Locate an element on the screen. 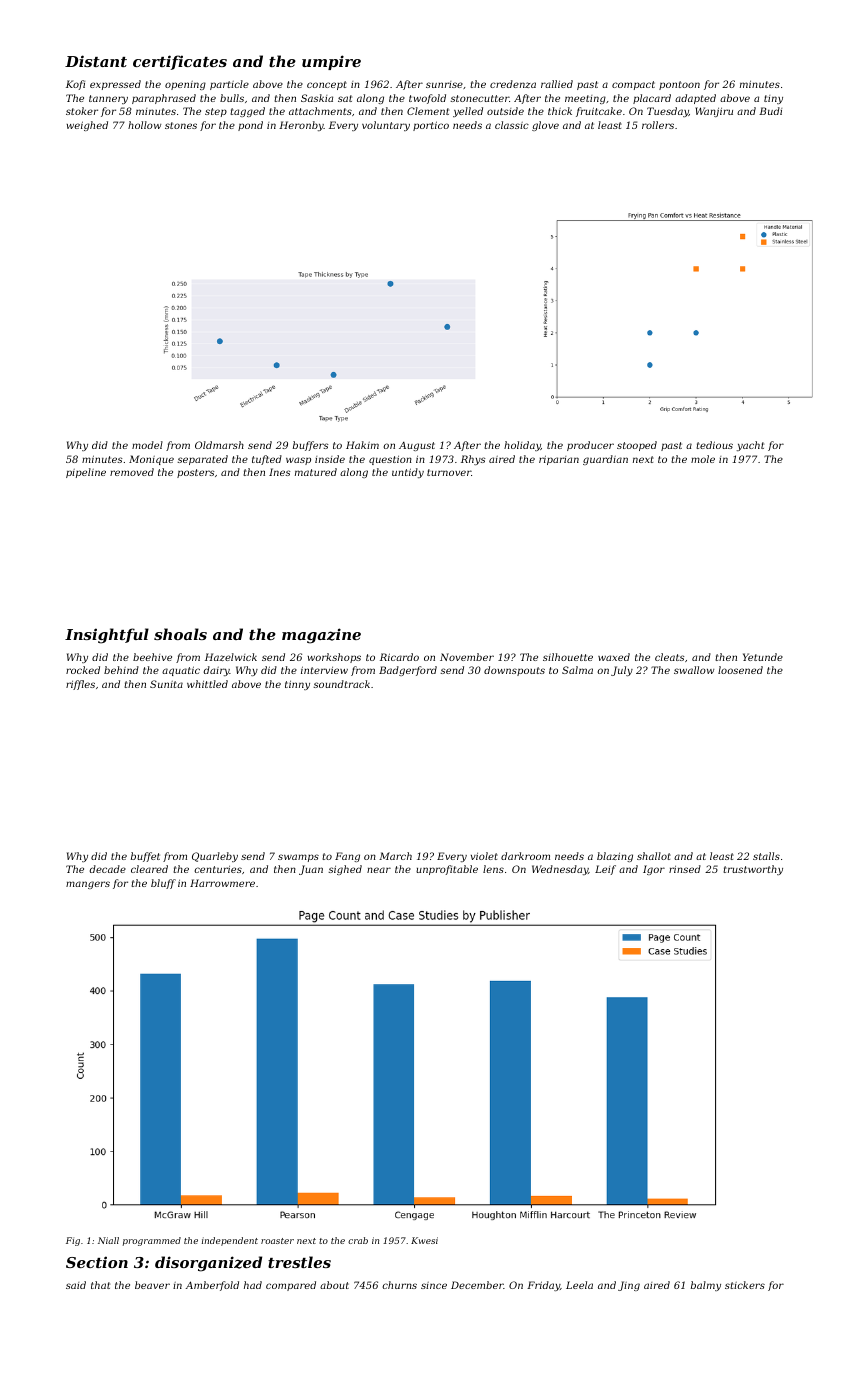 Image resolution: width=849 pixels, height=1400 pixels. certificates is located at coordinates (180, 62).
